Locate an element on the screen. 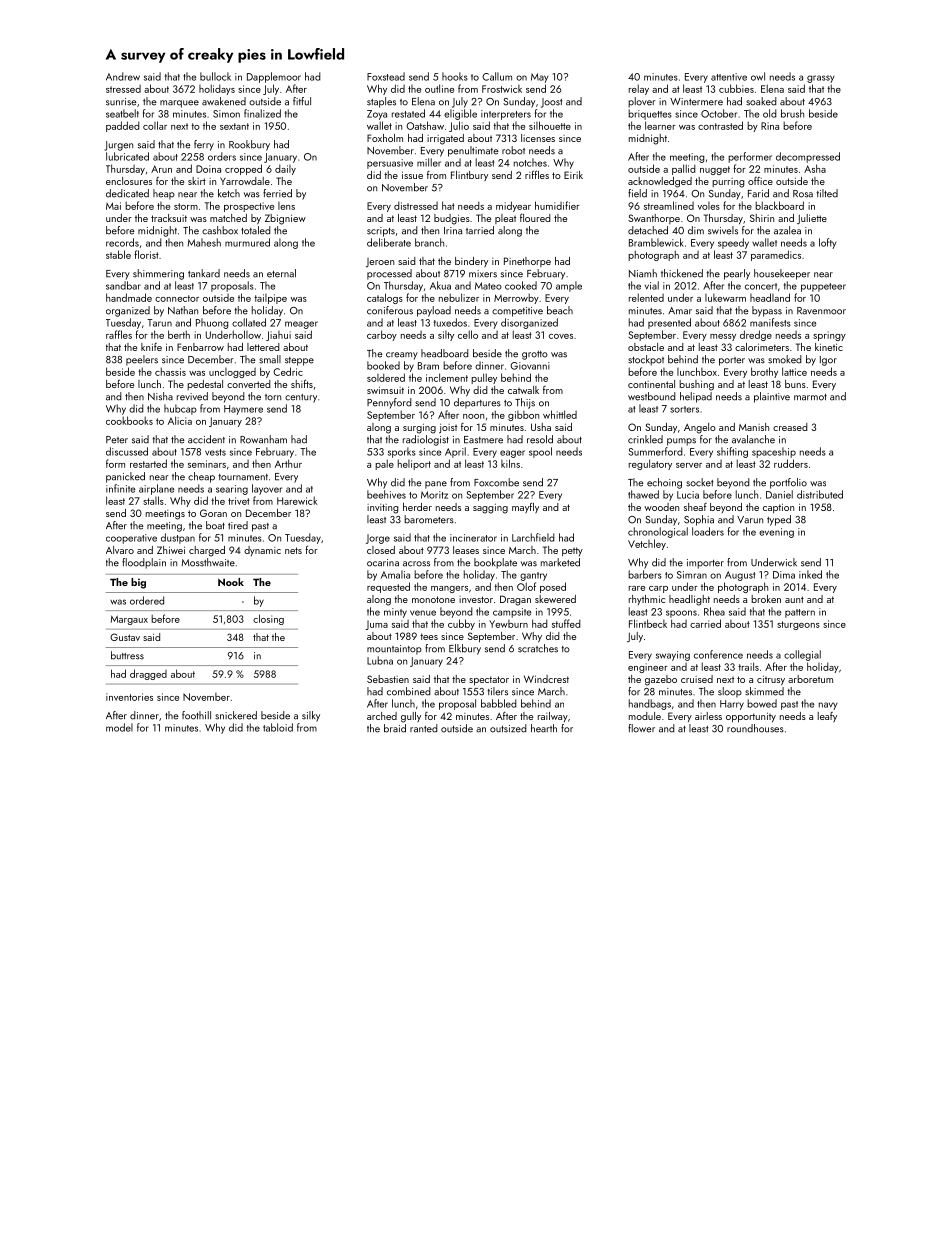  Igor is located at coordinates (828, 361).
